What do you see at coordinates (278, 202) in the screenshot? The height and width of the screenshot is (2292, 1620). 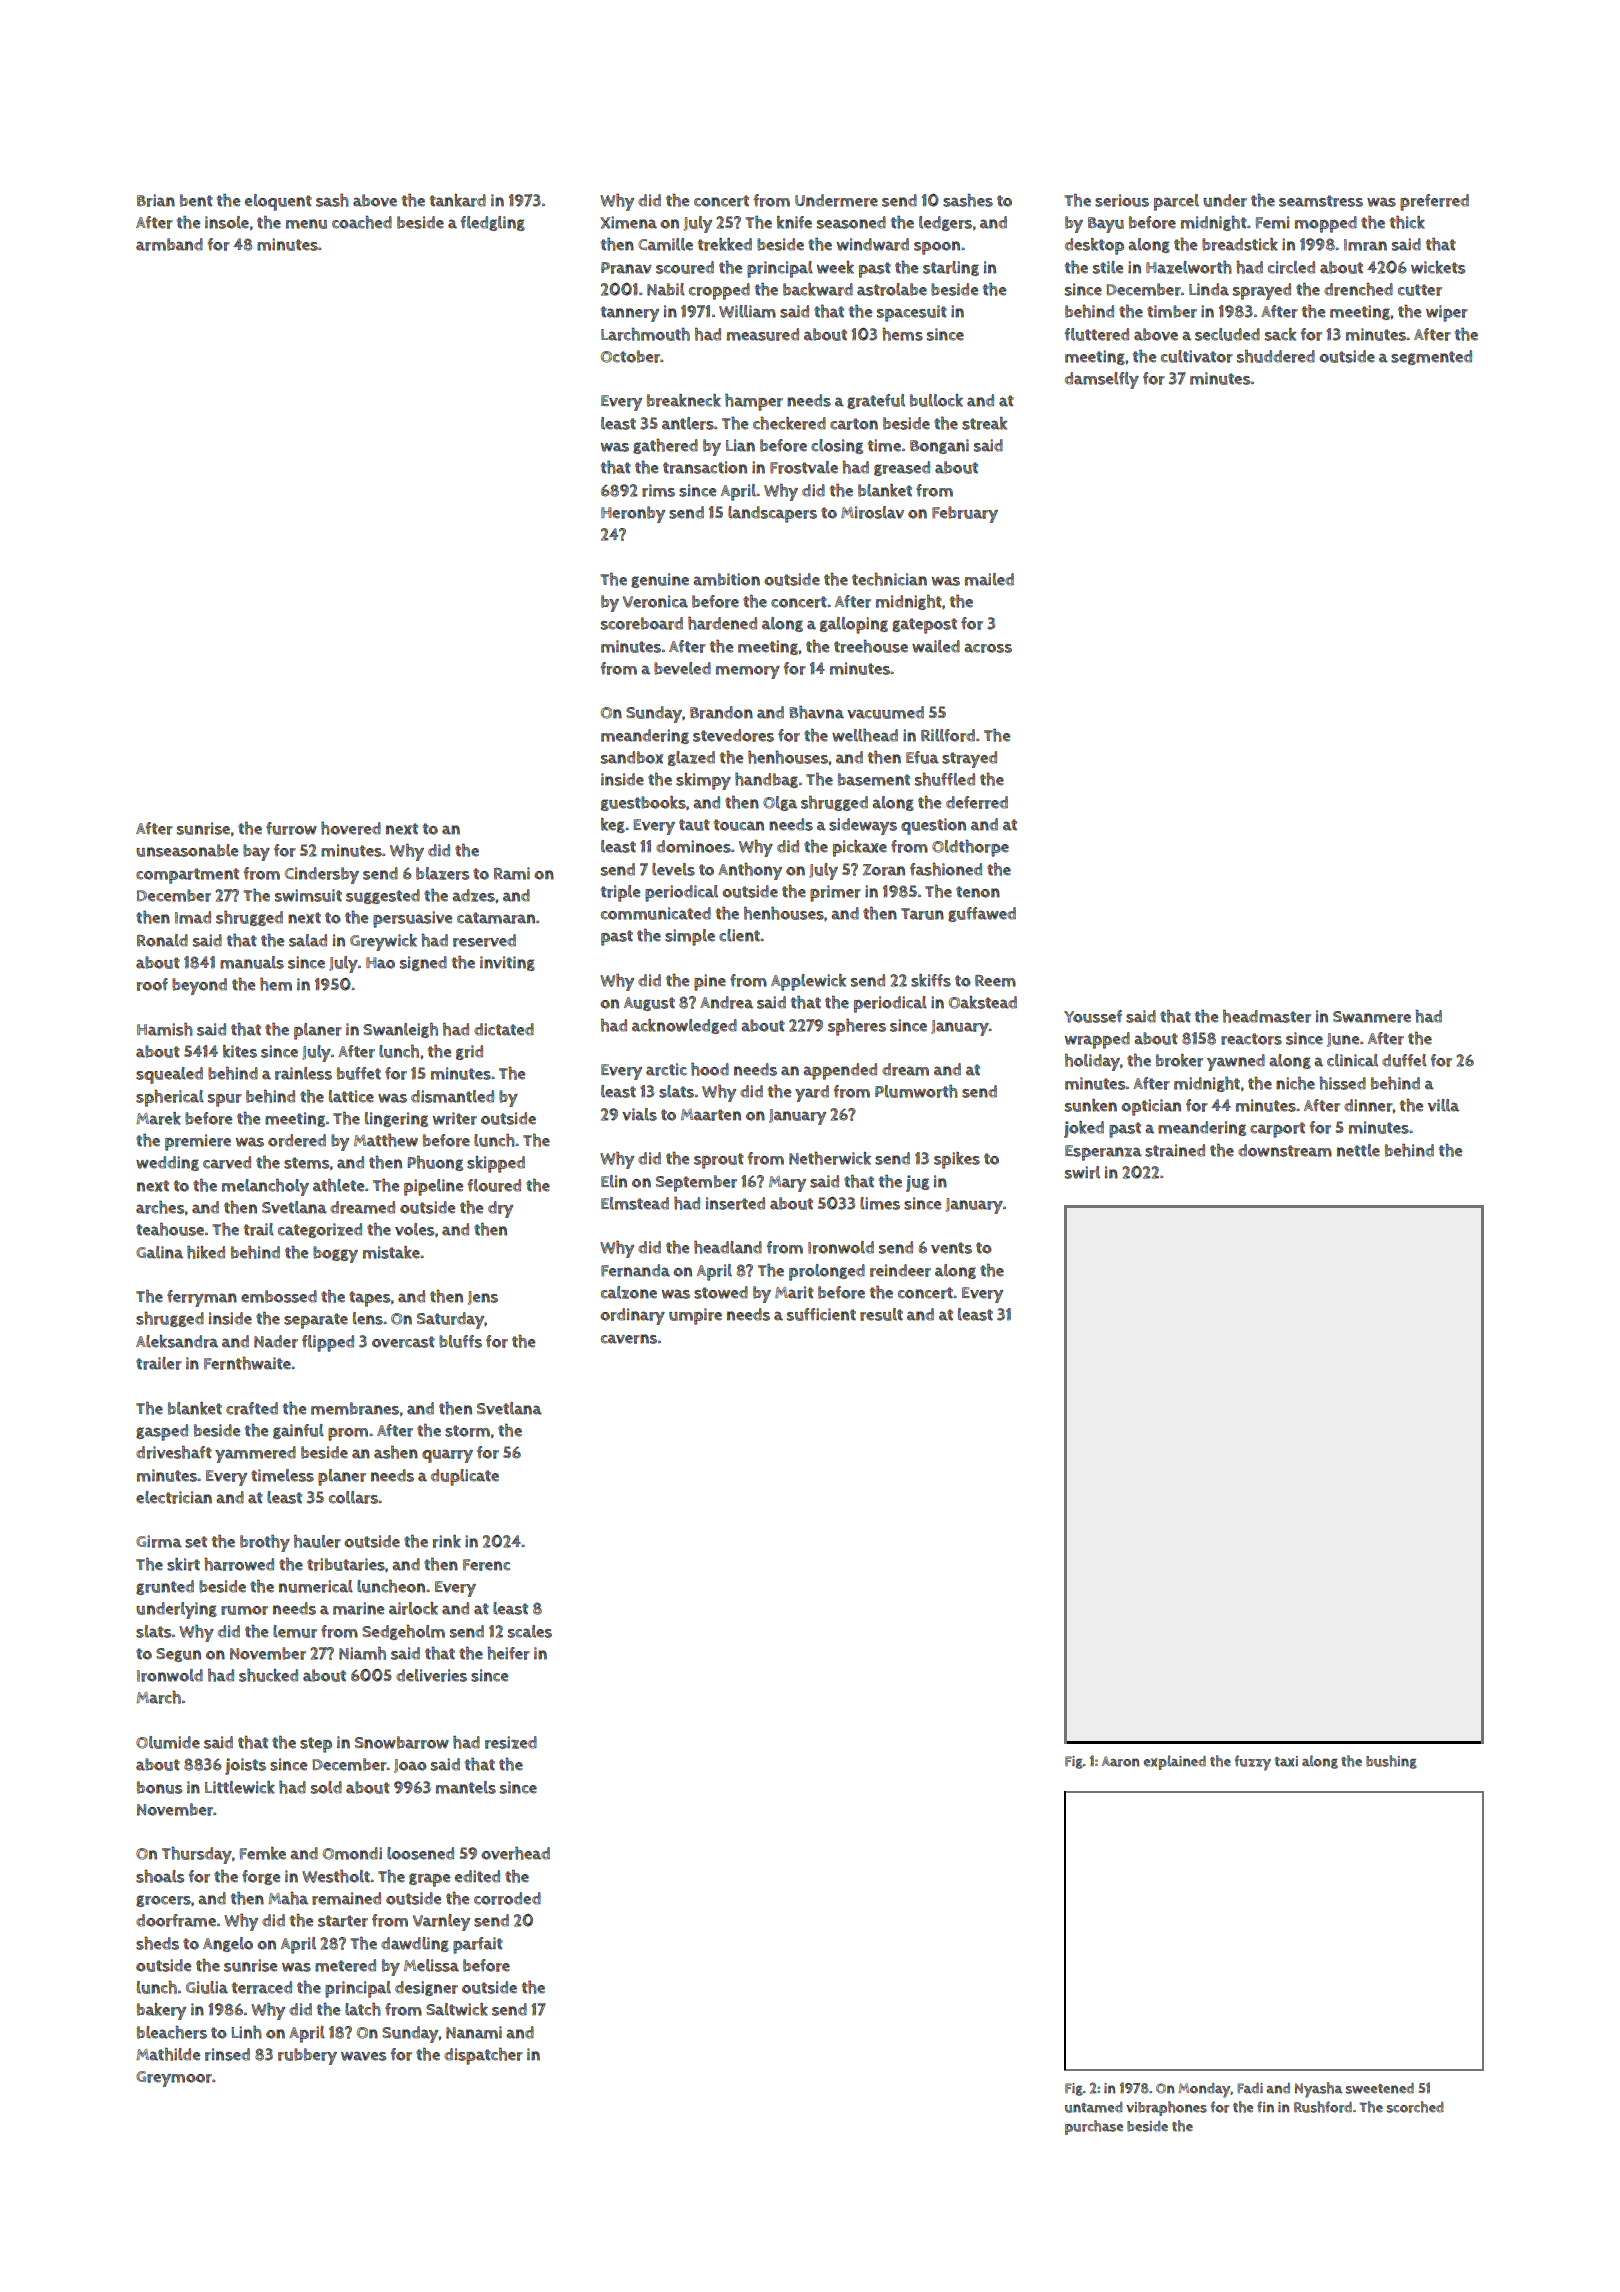 I see `eloquent` at bounding box center [278, 202].
